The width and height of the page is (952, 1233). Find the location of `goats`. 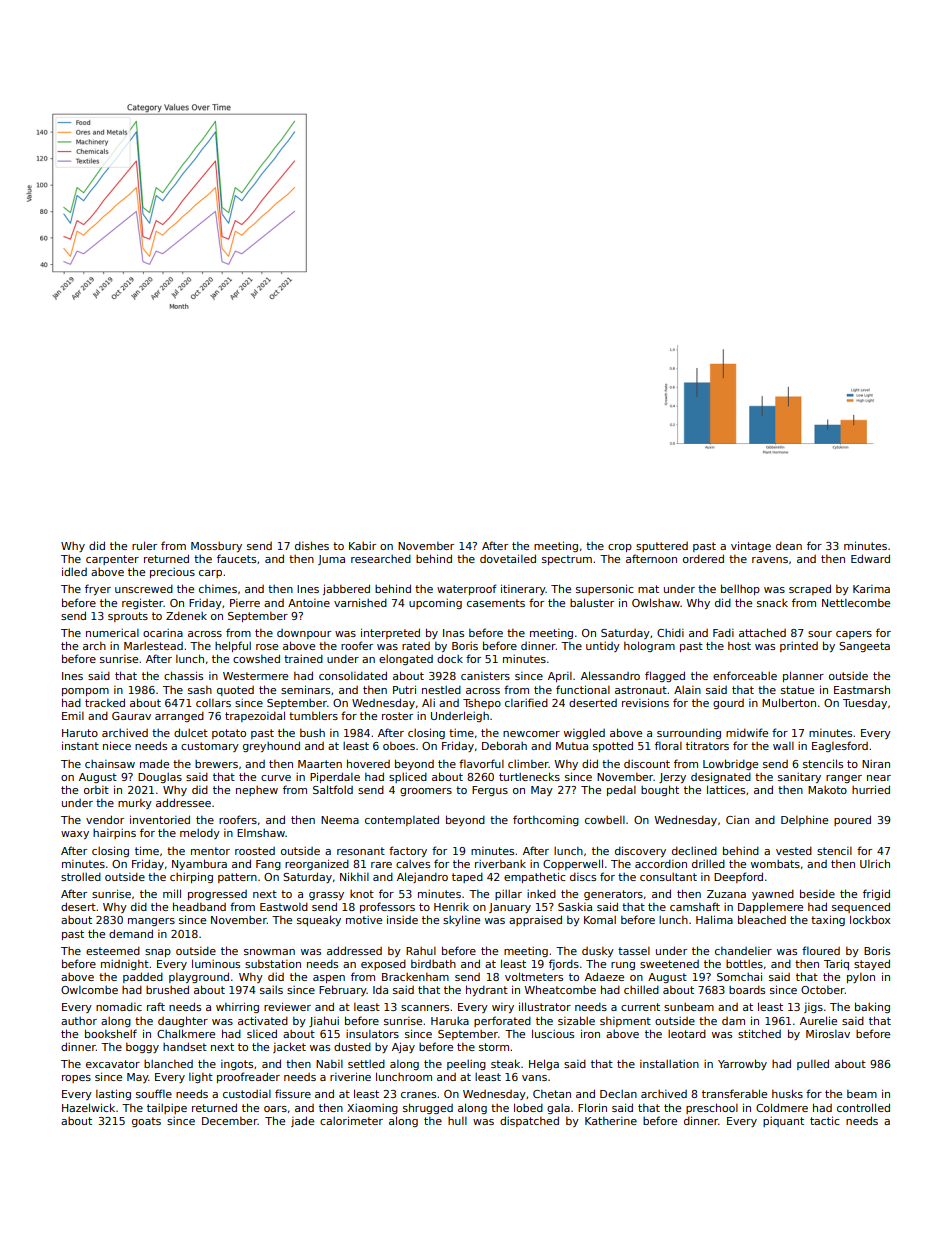

goats is located at coordinates (146, 1122).
